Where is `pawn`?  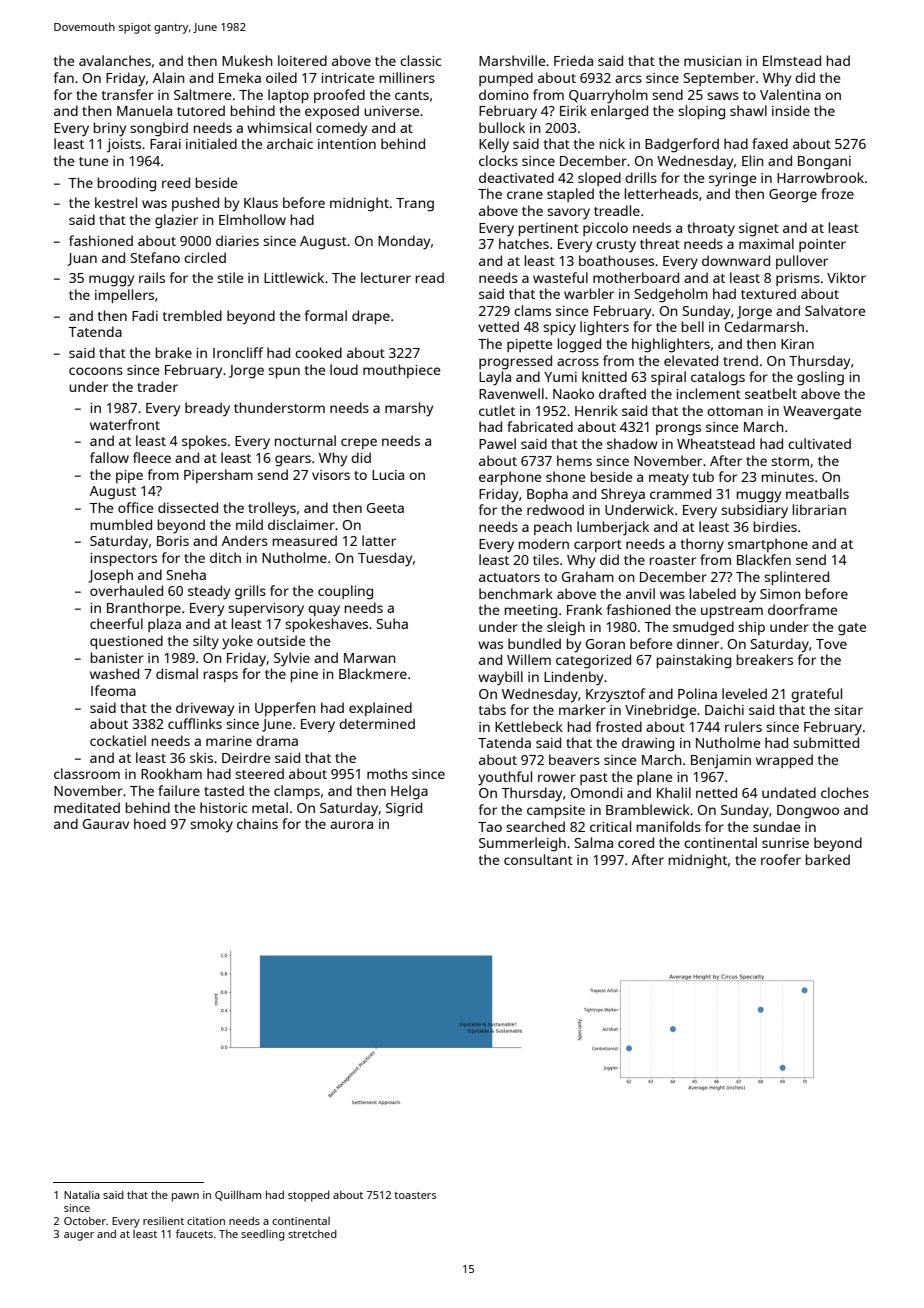
pawn is located at coordinates (185, 1197).
